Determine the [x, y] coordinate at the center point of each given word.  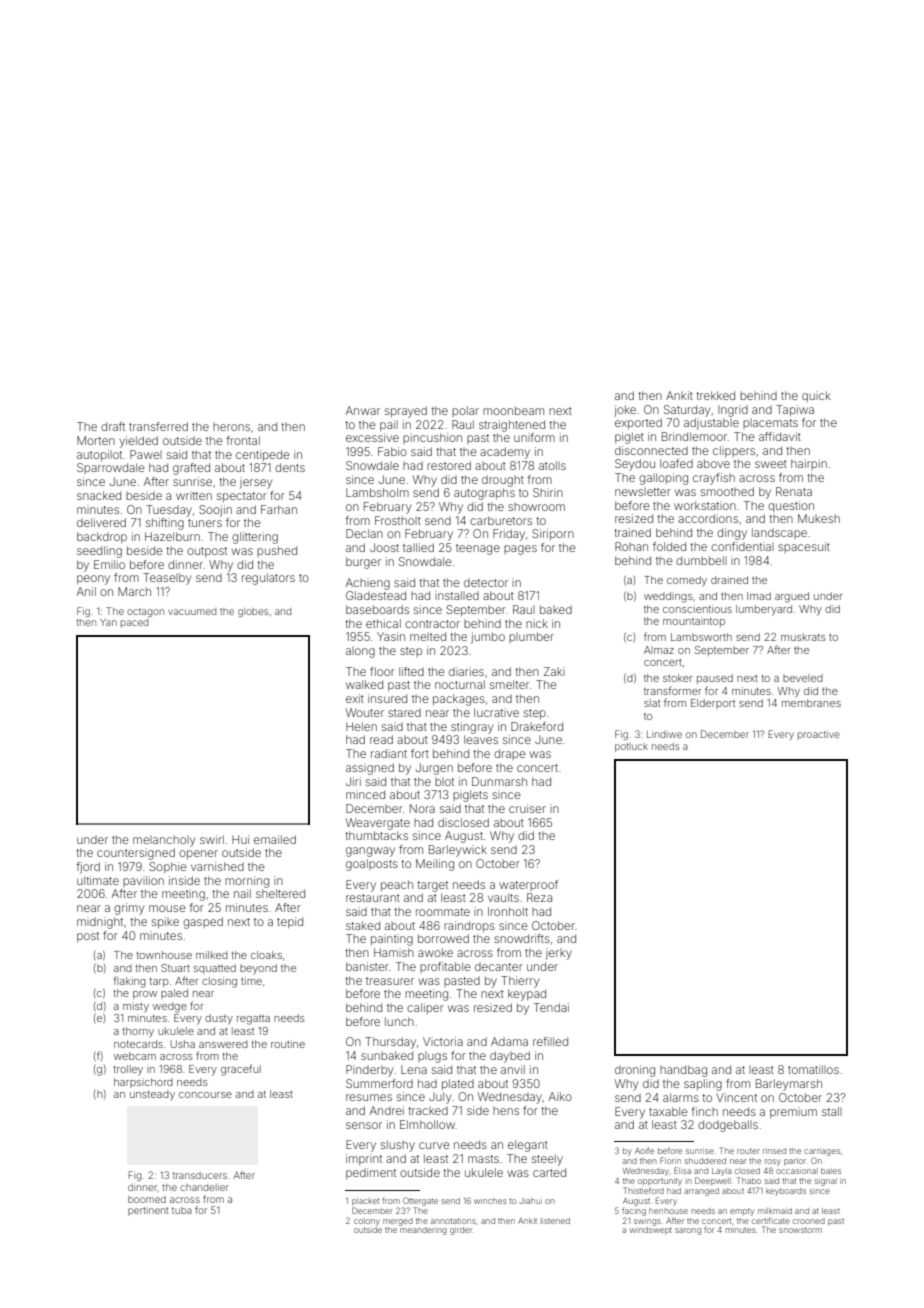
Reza [539, 897]
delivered [101, 522]
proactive [819, 735]
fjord [88, 868]
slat [652, 703]
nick [537, 623]
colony [367, 1222]
